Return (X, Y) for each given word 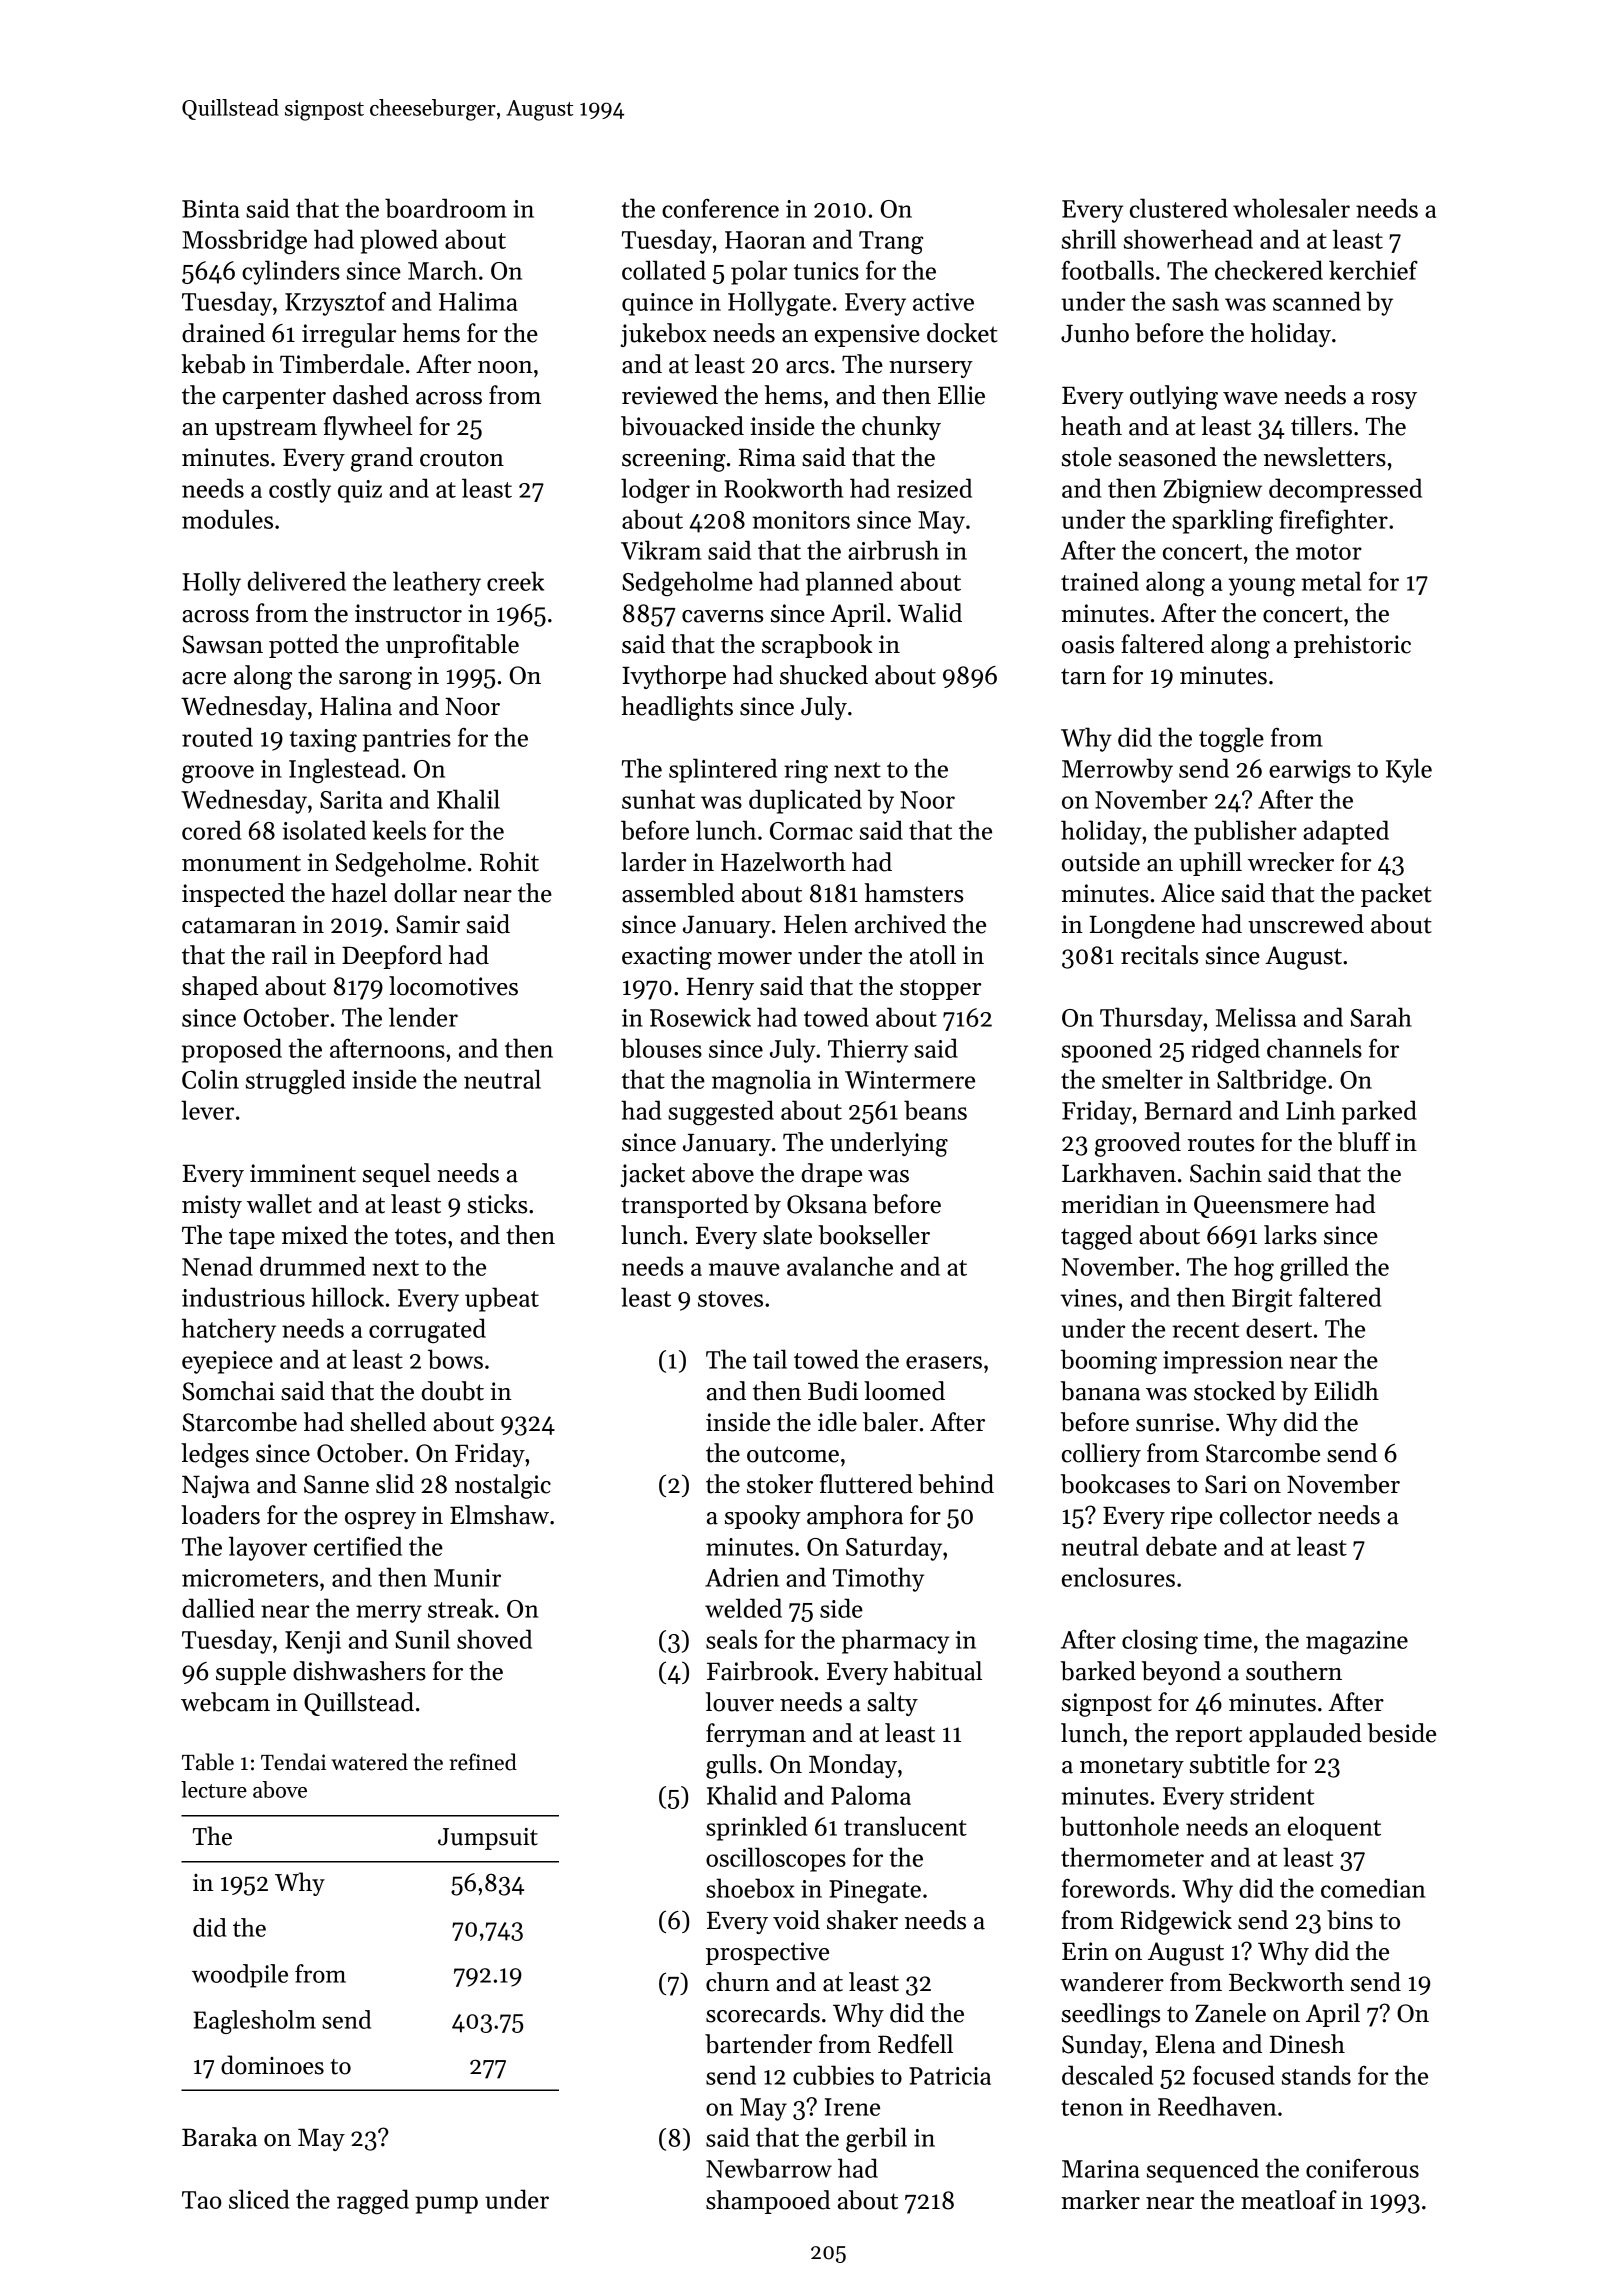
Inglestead (344, 770)
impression (1223, 1362)
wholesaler (1291, 208)
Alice (1188, 893)
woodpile (240, 1976)
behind (956, 1484)
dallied (218, 1608)
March (442, 270)
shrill (1089, 239)
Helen (816, 924)
